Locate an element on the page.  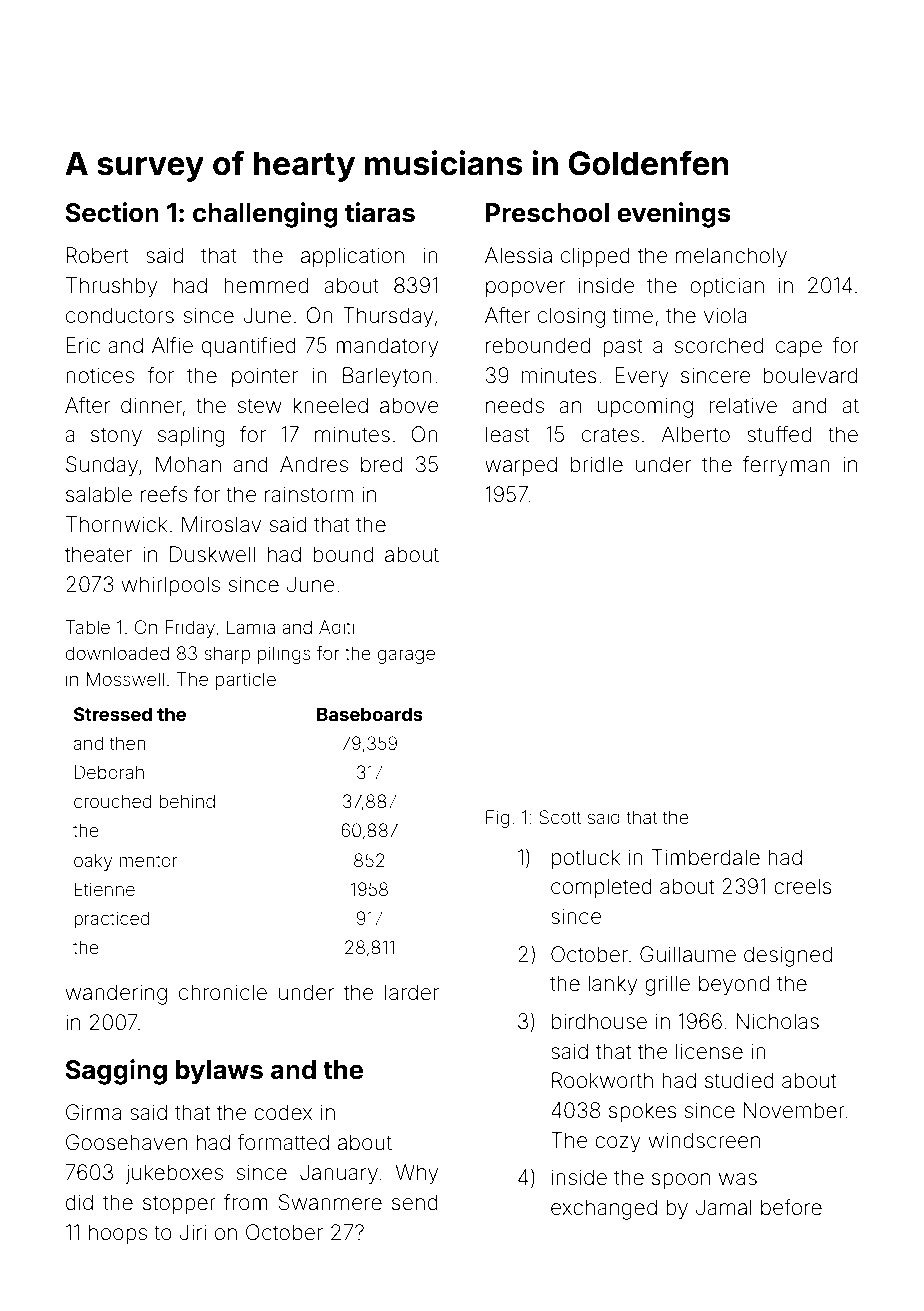
tiaras is located at coordinates (380, 212).
